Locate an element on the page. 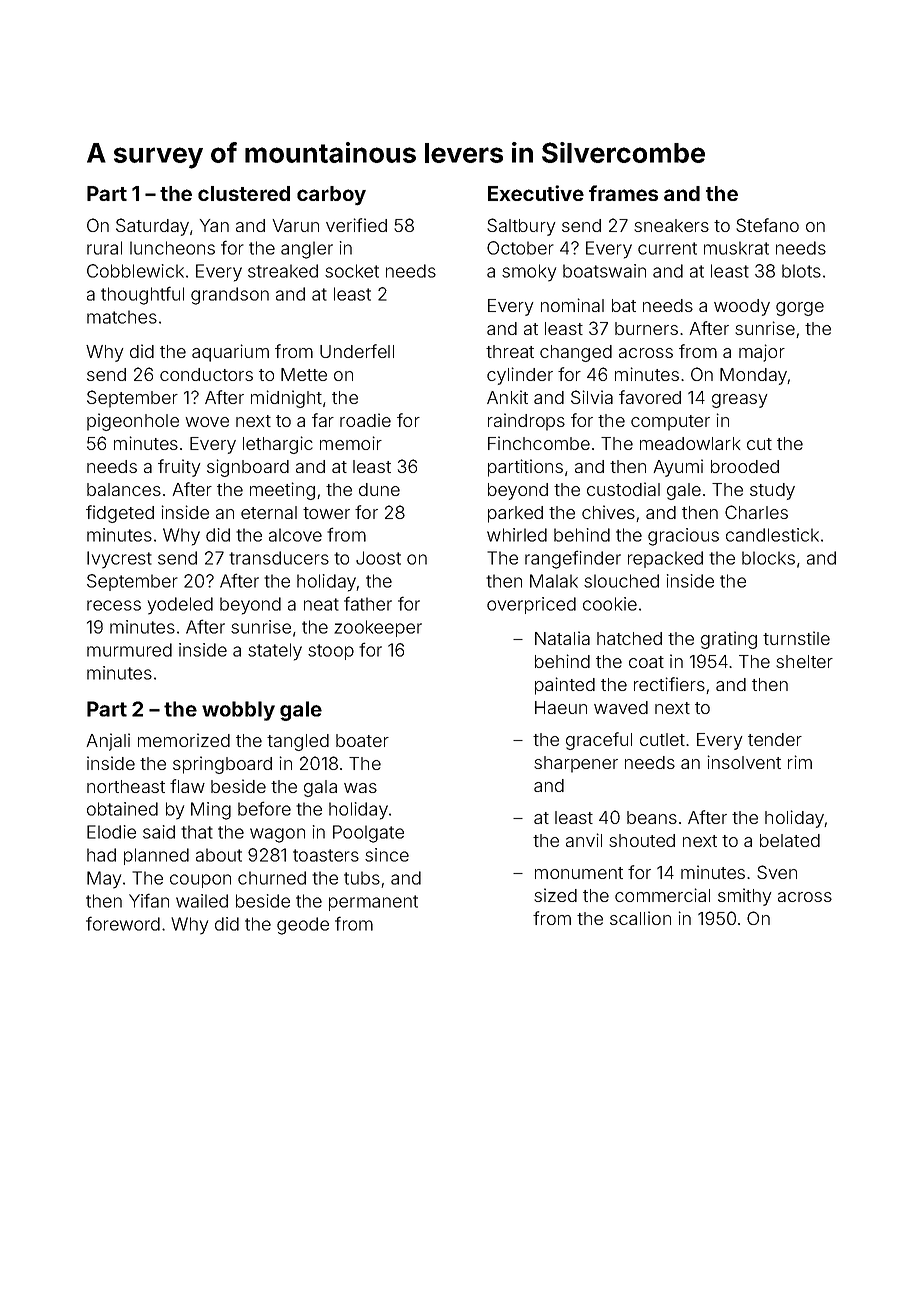  shelter is located at coordinates (804, 661).
